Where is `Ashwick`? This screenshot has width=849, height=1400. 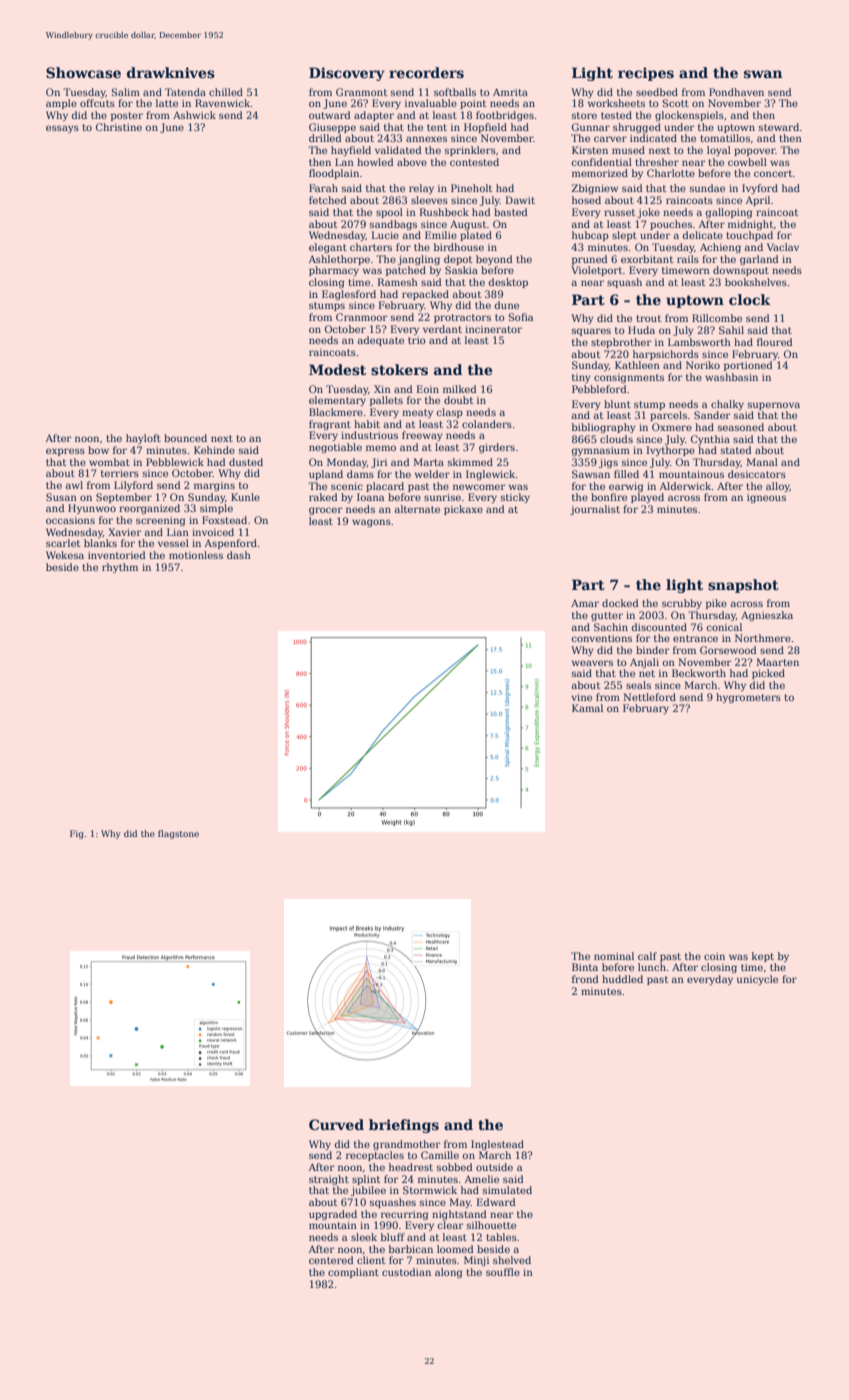
Ashwick is located at coordinates (194, 115).
